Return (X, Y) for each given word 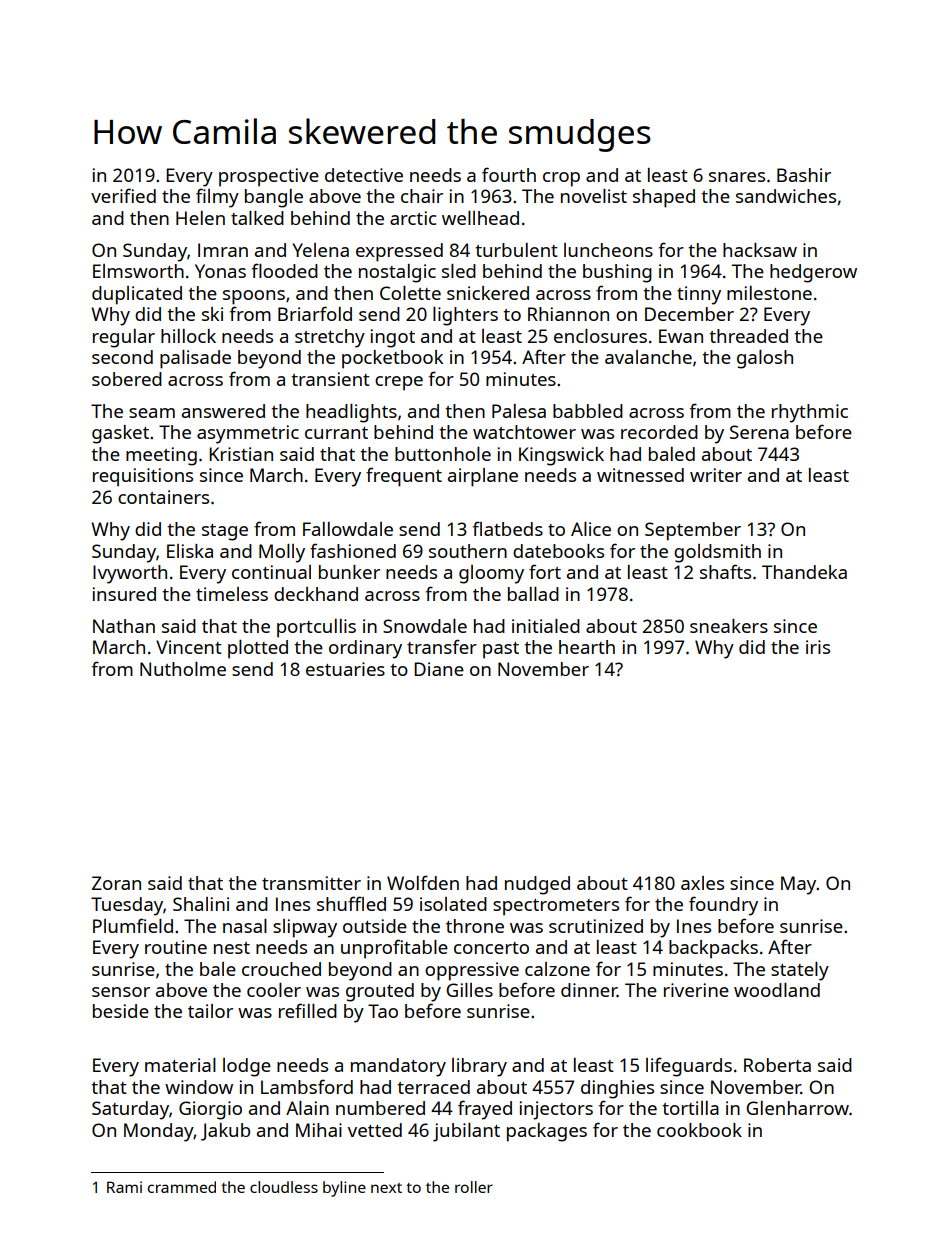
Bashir (804, 175)
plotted (258, 649)
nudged (537, 885)
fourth (509, 174)
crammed (182, 1187)
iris (818, 647)
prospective (269, 177)
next (386, 1188)
